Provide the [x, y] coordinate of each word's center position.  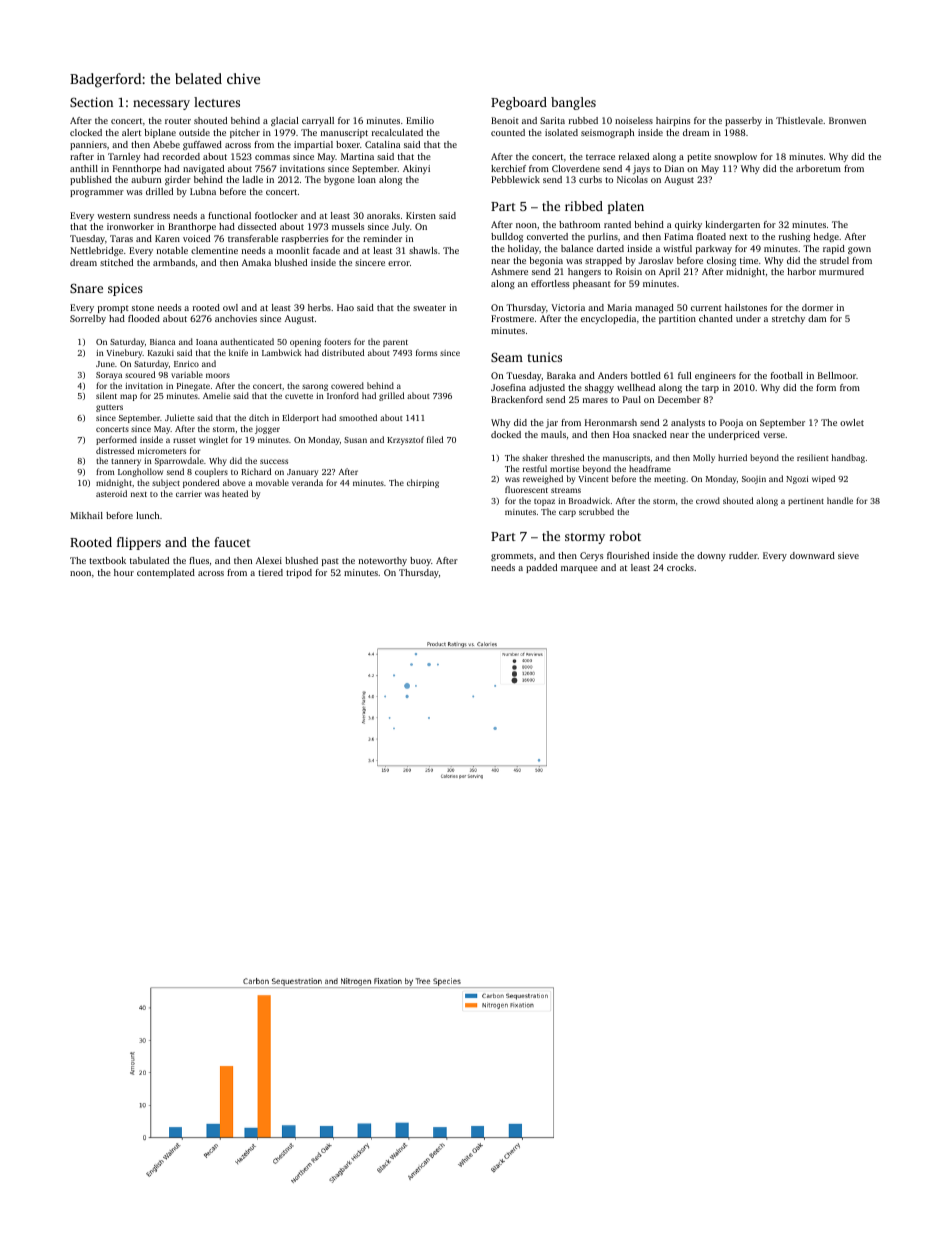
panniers [88, 145]
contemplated [166, 573]
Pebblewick [515, 179]
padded [541, 568]
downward [812, 555]
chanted [716, 318]
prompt [113, 309]
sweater [429, 308]
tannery [126, 462]
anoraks [383, 215]
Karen [167, 238]
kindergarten [733, 225]
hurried [732, 457]
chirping [423, 483]
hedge [826, 237]
